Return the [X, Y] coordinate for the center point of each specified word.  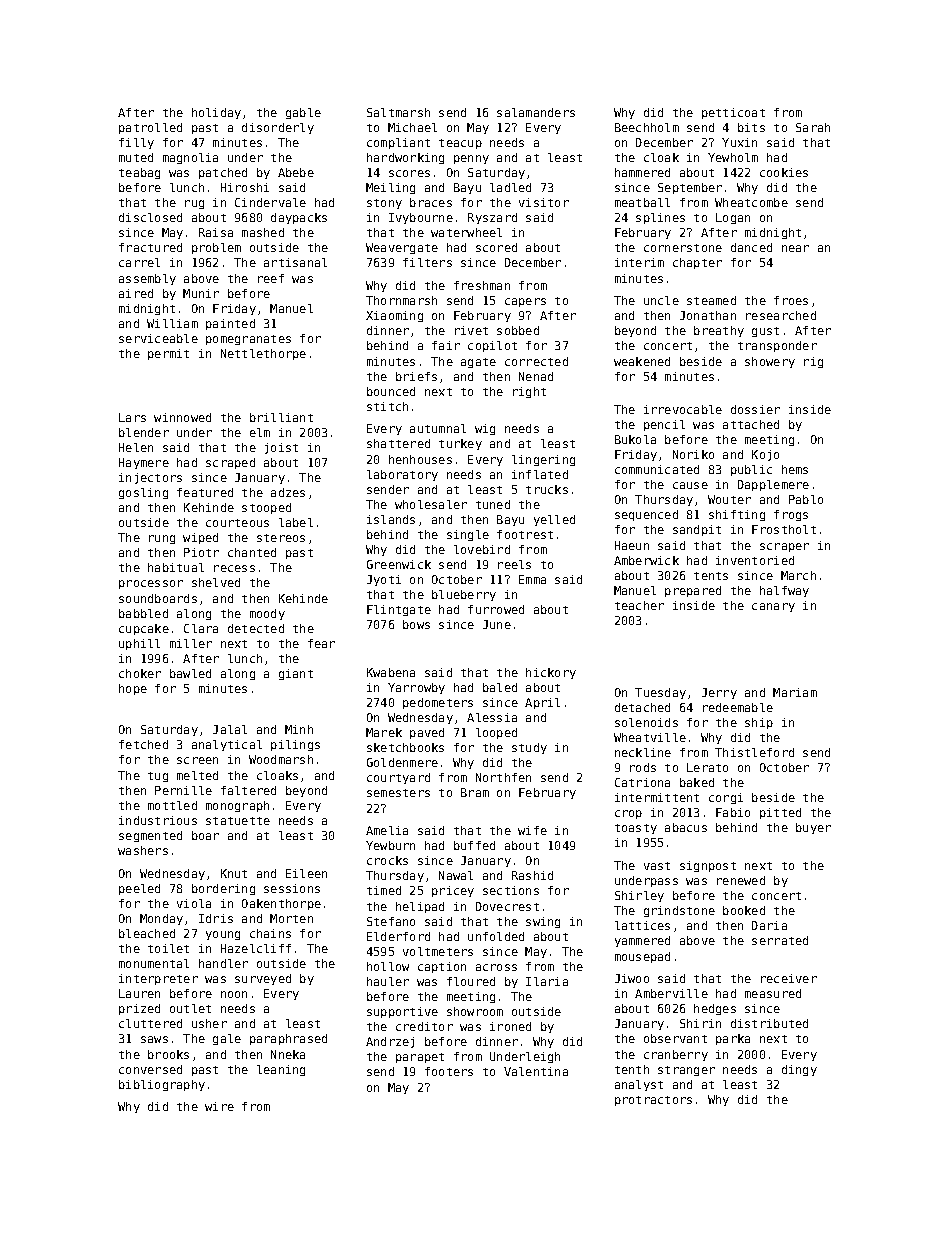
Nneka [288, 1054]
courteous [237, 523]
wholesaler [431, 504]
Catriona [642, 782]
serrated [780, 940]
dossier [755, 409]
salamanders [536, 112]
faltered [248, 790]
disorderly [278, 128]
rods [643, 767]
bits [751, 127]
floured [471, 981]
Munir [201, 293]
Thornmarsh [401, 300]
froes [791, 300]
